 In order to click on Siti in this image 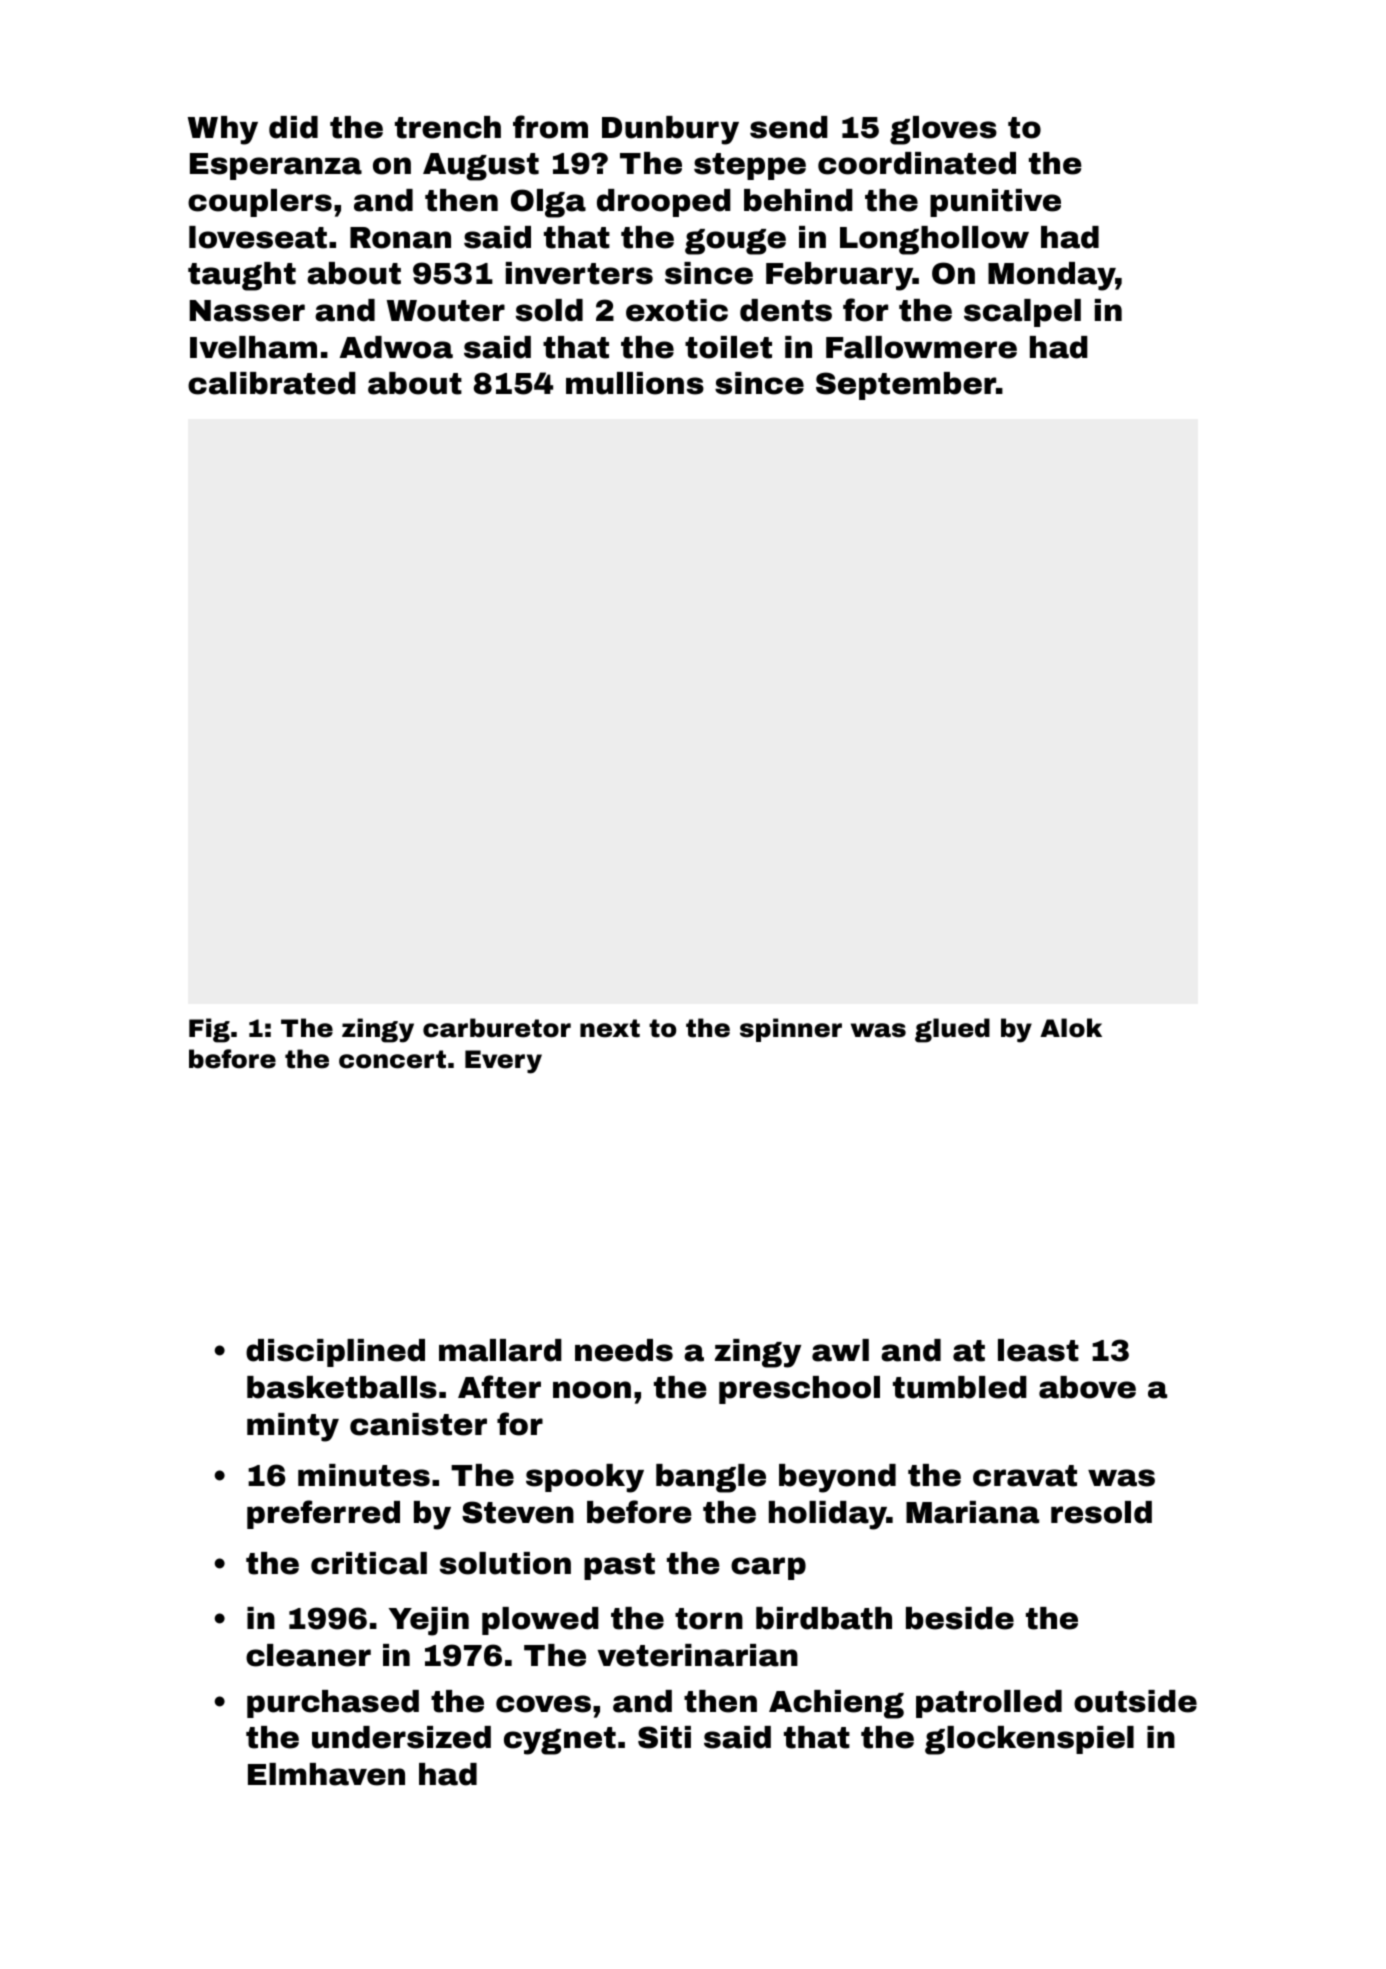, I will do `click(664, 1737)`.
